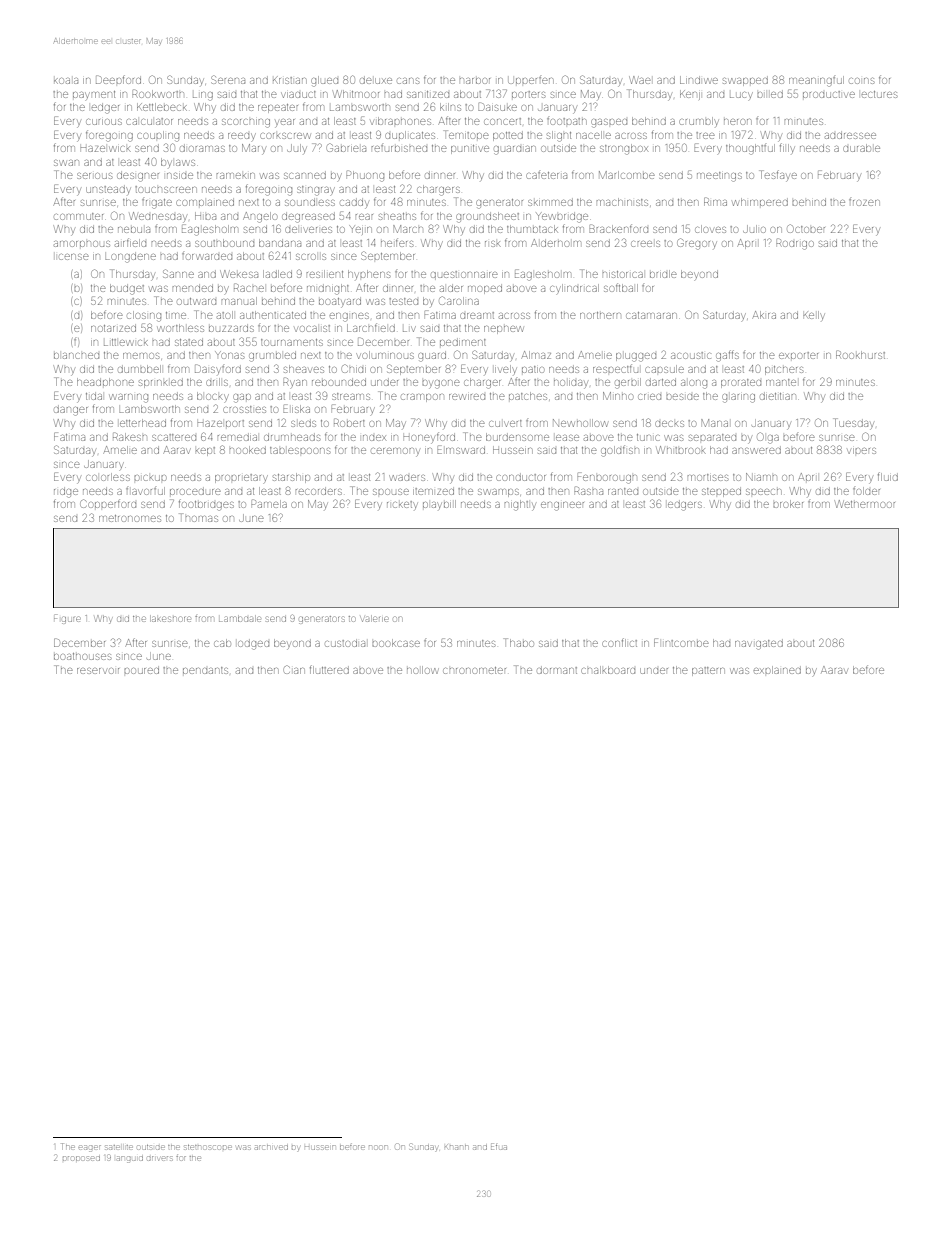  I want to click on meaningful, so click(816, 81).
